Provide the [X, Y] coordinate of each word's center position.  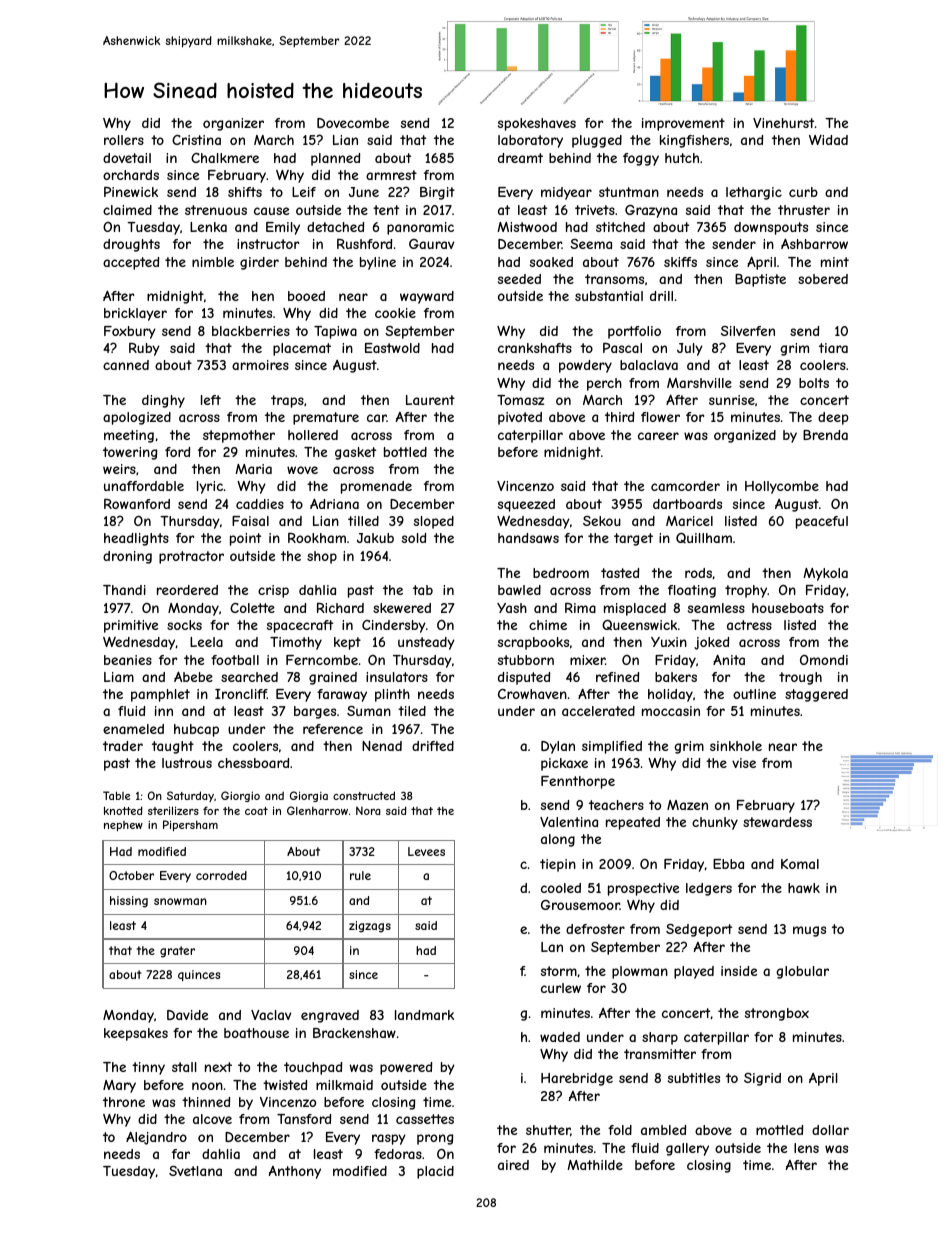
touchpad [313, 1068]
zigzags [370, 927]
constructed [364, 795]
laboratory [530, 141]
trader [123, 746]
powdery [585, 366]
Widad [828, 139]
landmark [424, 1015]
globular [802, 972]
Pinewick [131, 191]
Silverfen [748, 331]
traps [287, 401]
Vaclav [271, 1015]
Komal [800, 864]
